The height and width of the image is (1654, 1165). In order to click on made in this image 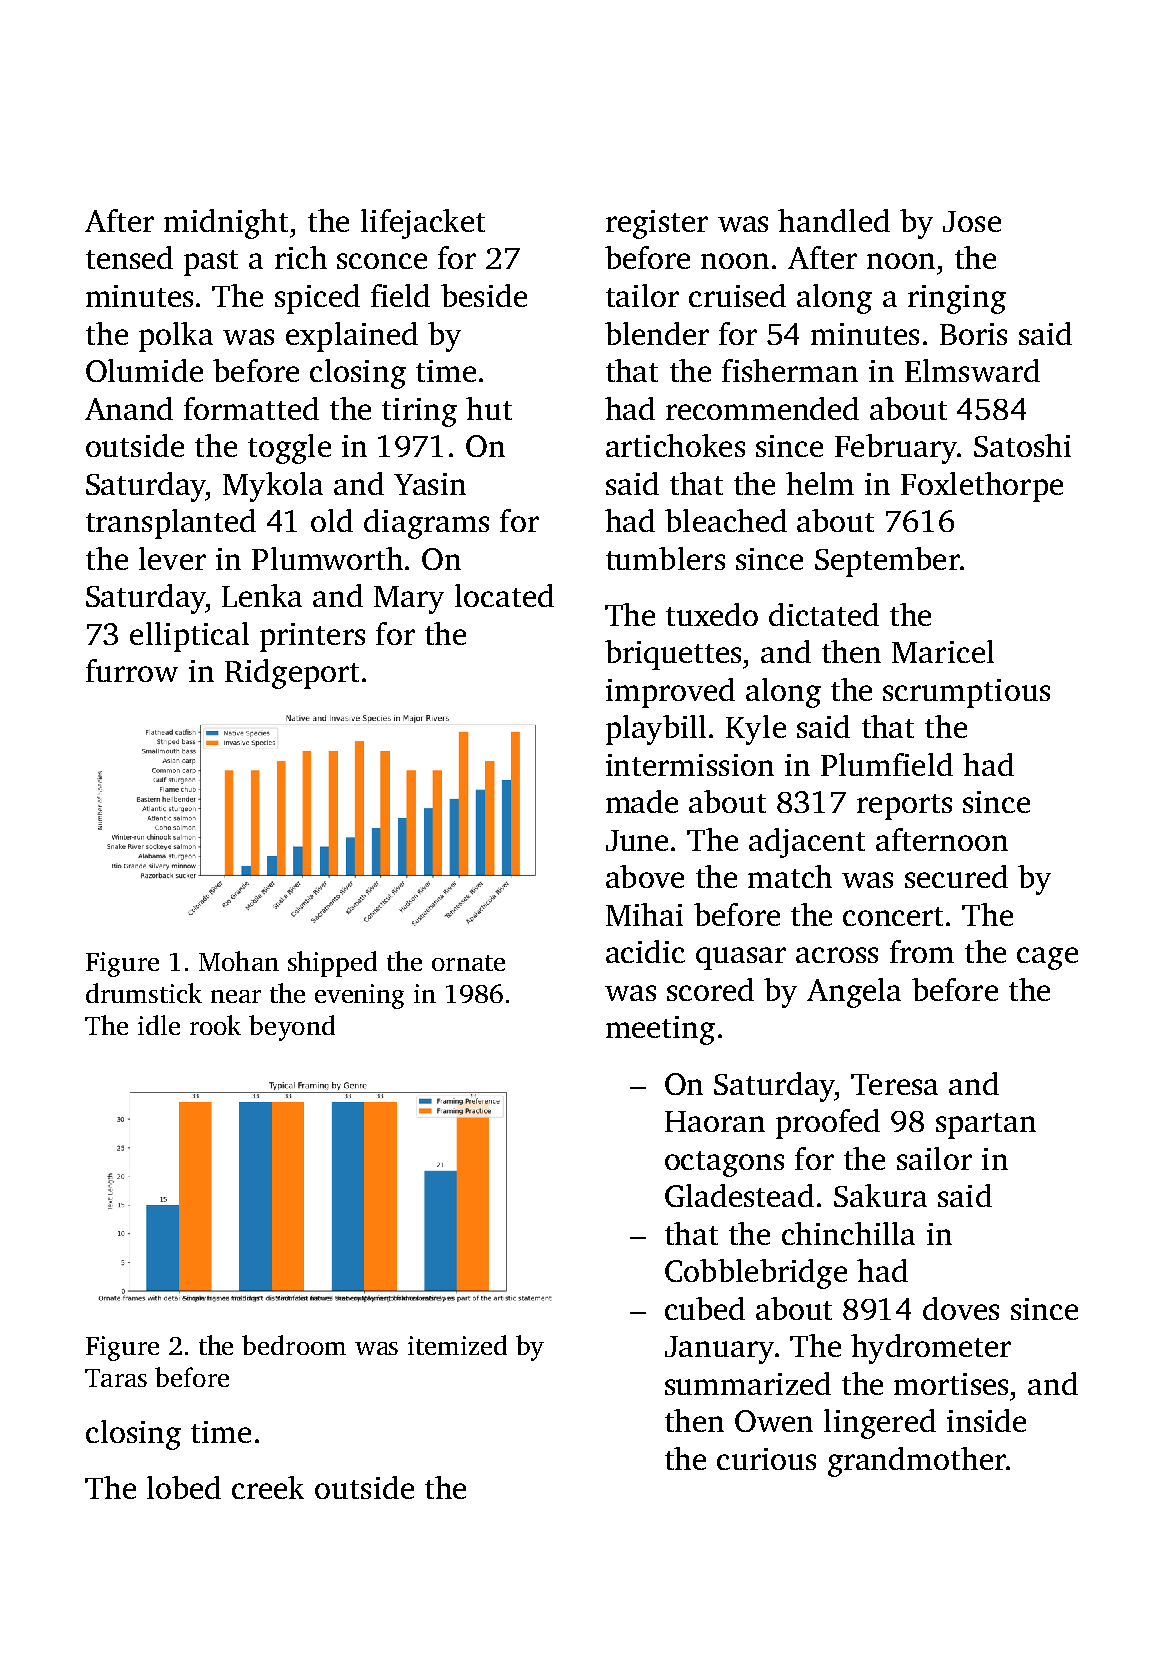, I will do `click(642, 801)`.
